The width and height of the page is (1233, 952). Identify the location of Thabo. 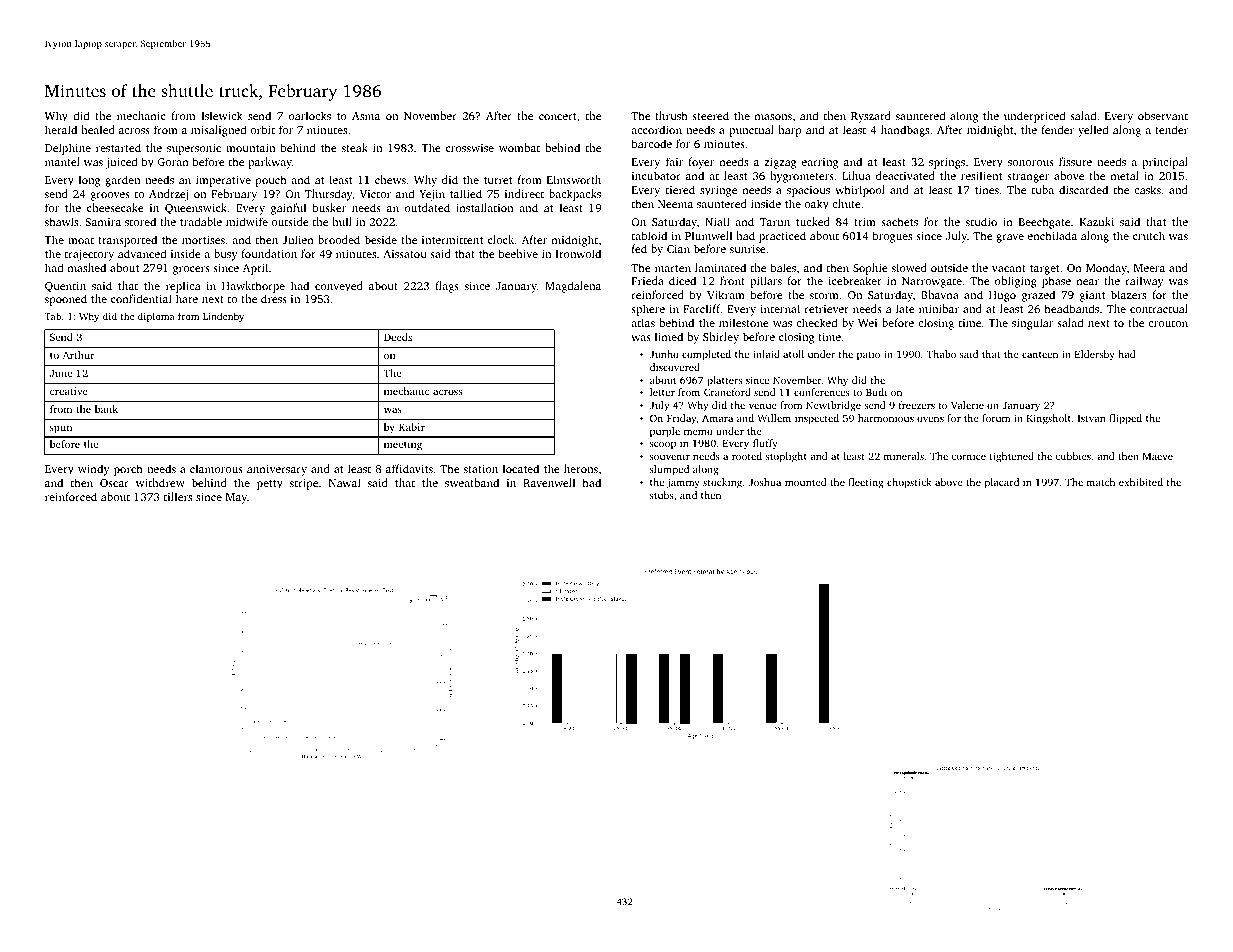
(941, 354).
